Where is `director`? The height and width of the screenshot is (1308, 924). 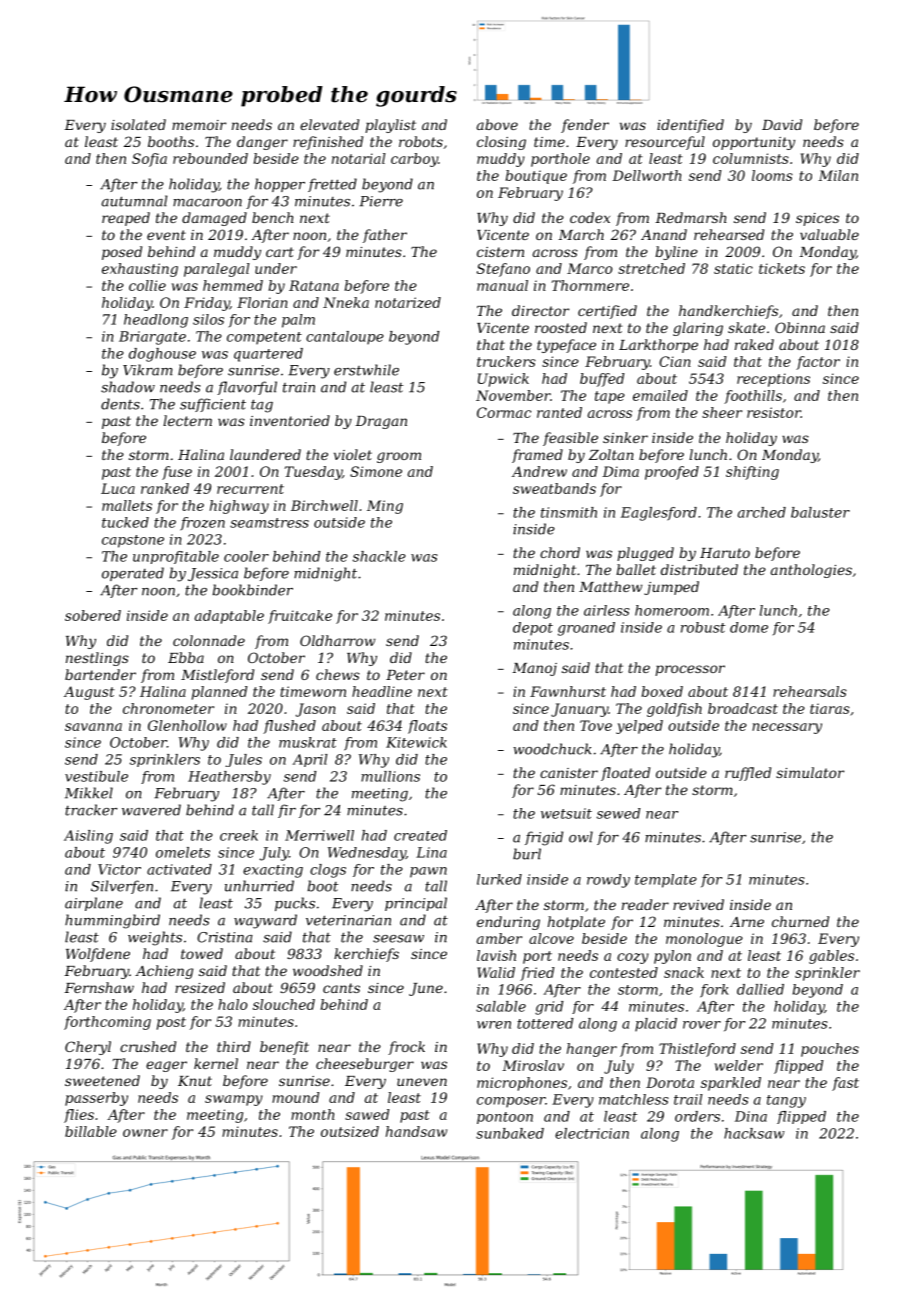 director is located at coordinates (540, 310).
